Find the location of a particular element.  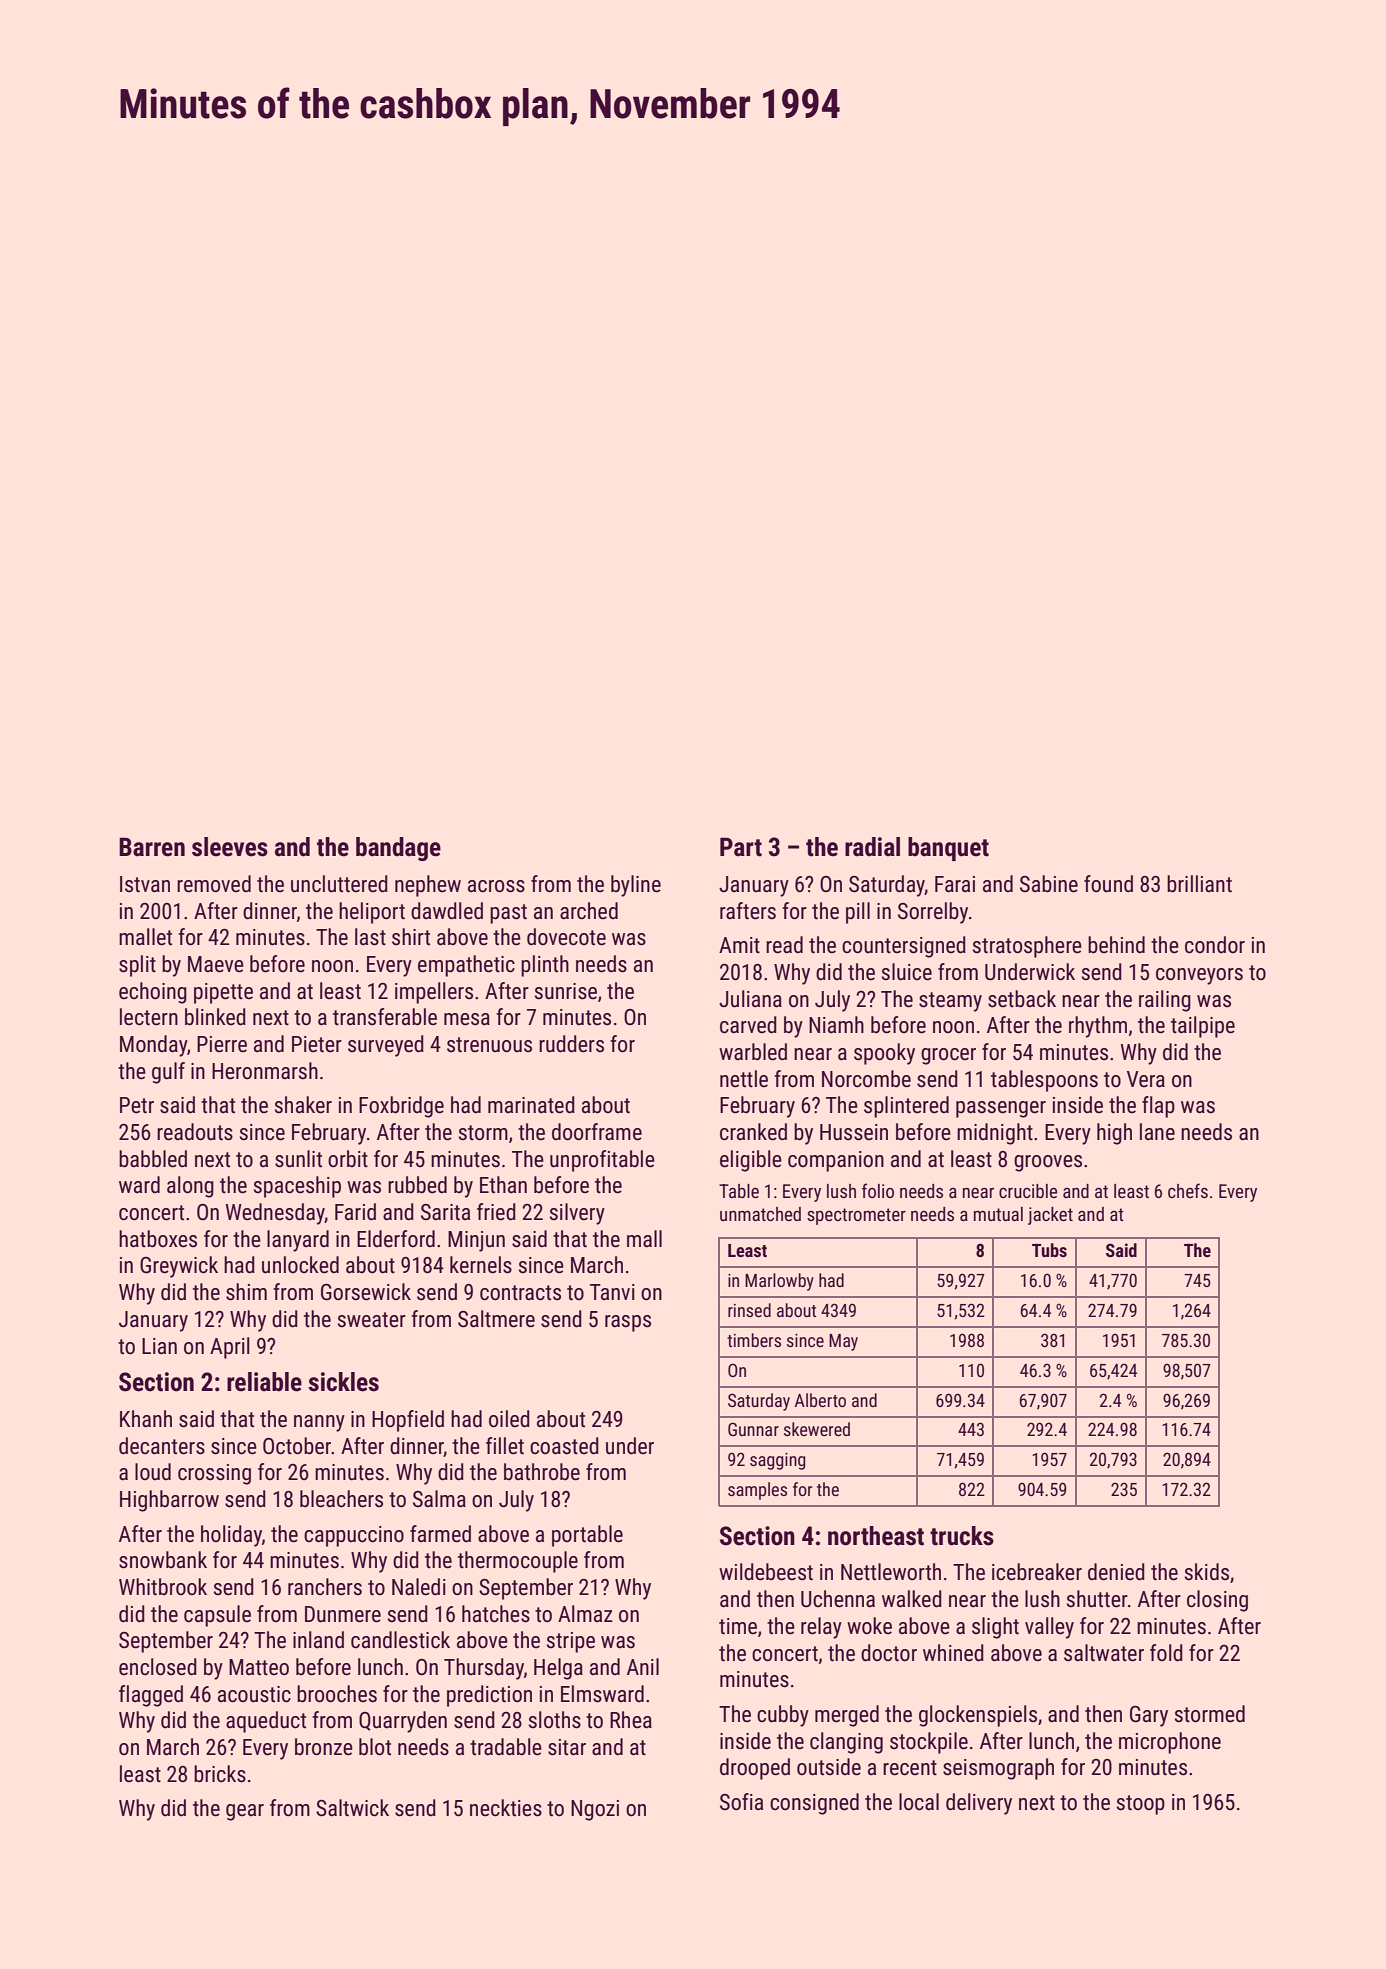

sagging is located at coordinates (777, 1461).
